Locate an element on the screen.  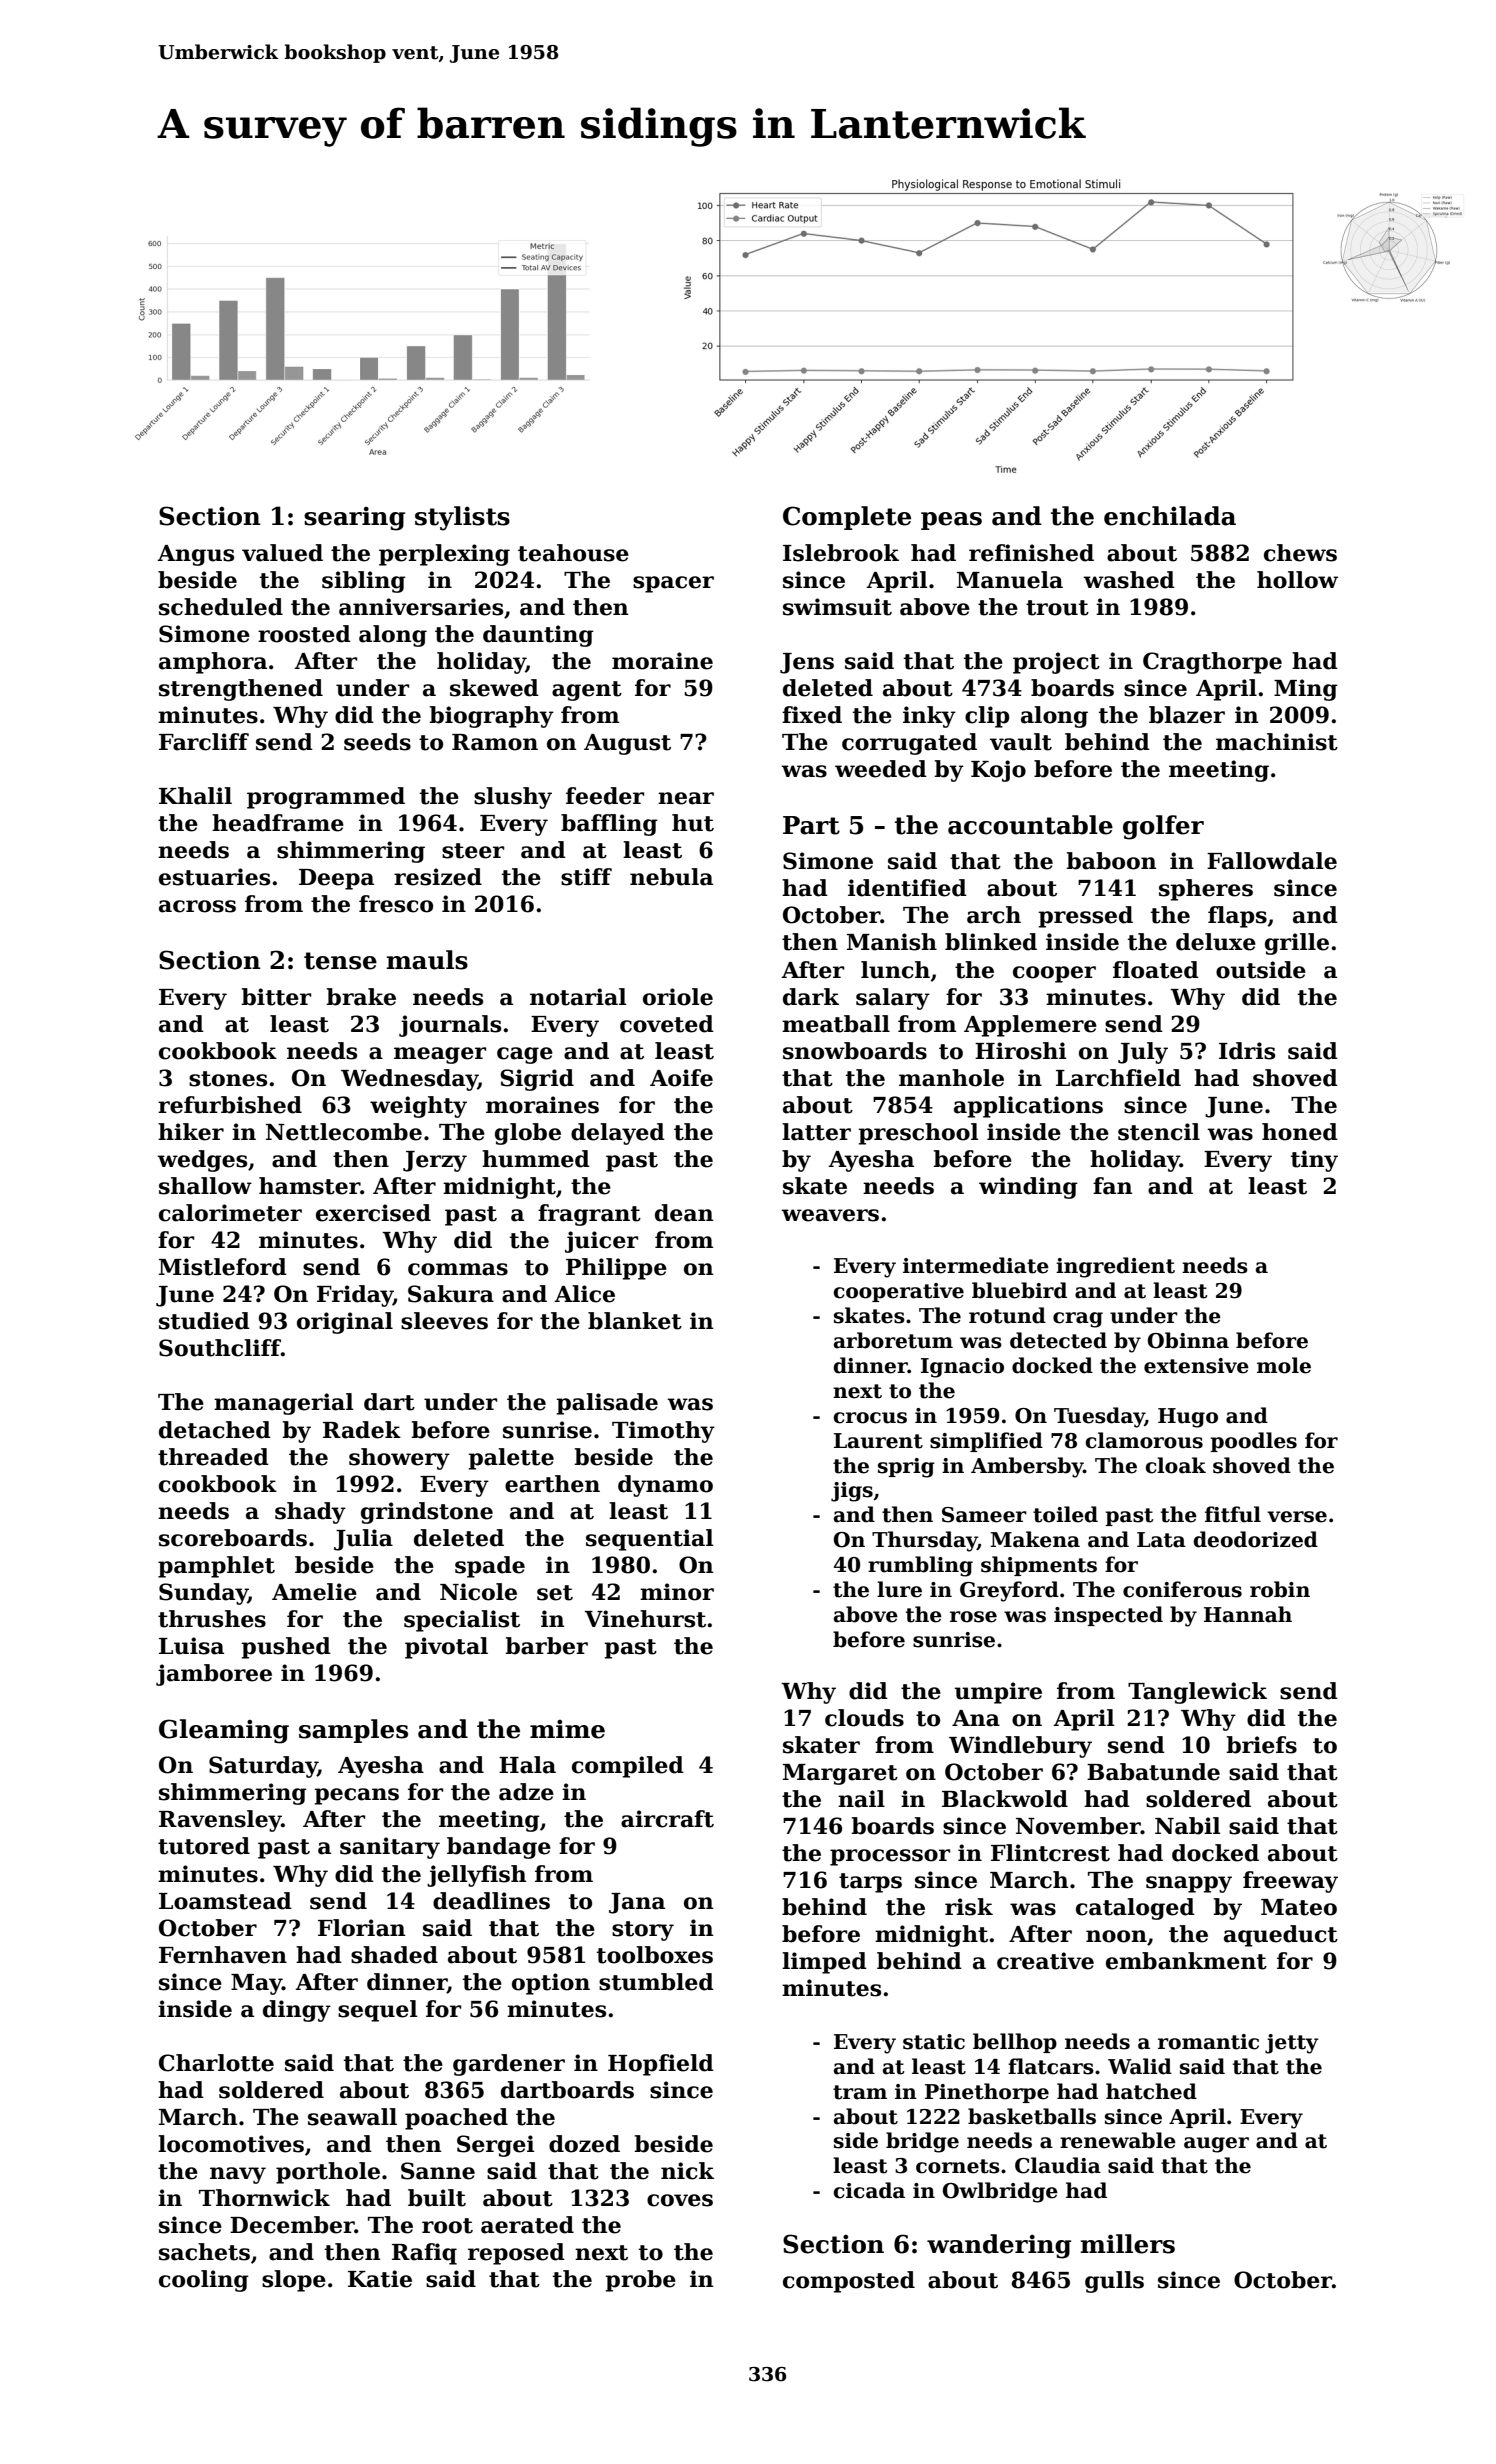
delayed is located at coordinates (618, 1134).
